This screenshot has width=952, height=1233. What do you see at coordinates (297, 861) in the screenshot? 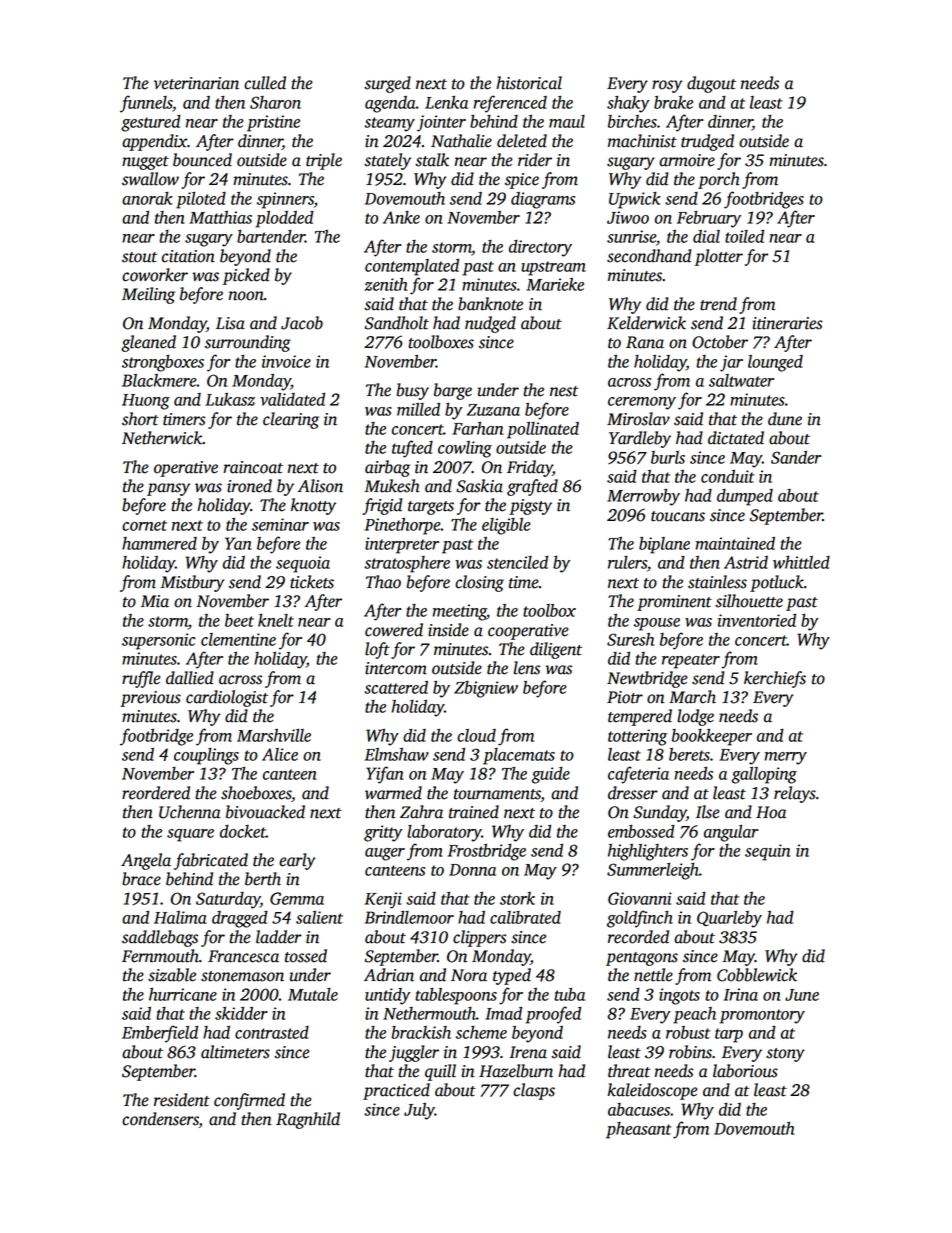
I see `early` at bounding box center [297, 861].
